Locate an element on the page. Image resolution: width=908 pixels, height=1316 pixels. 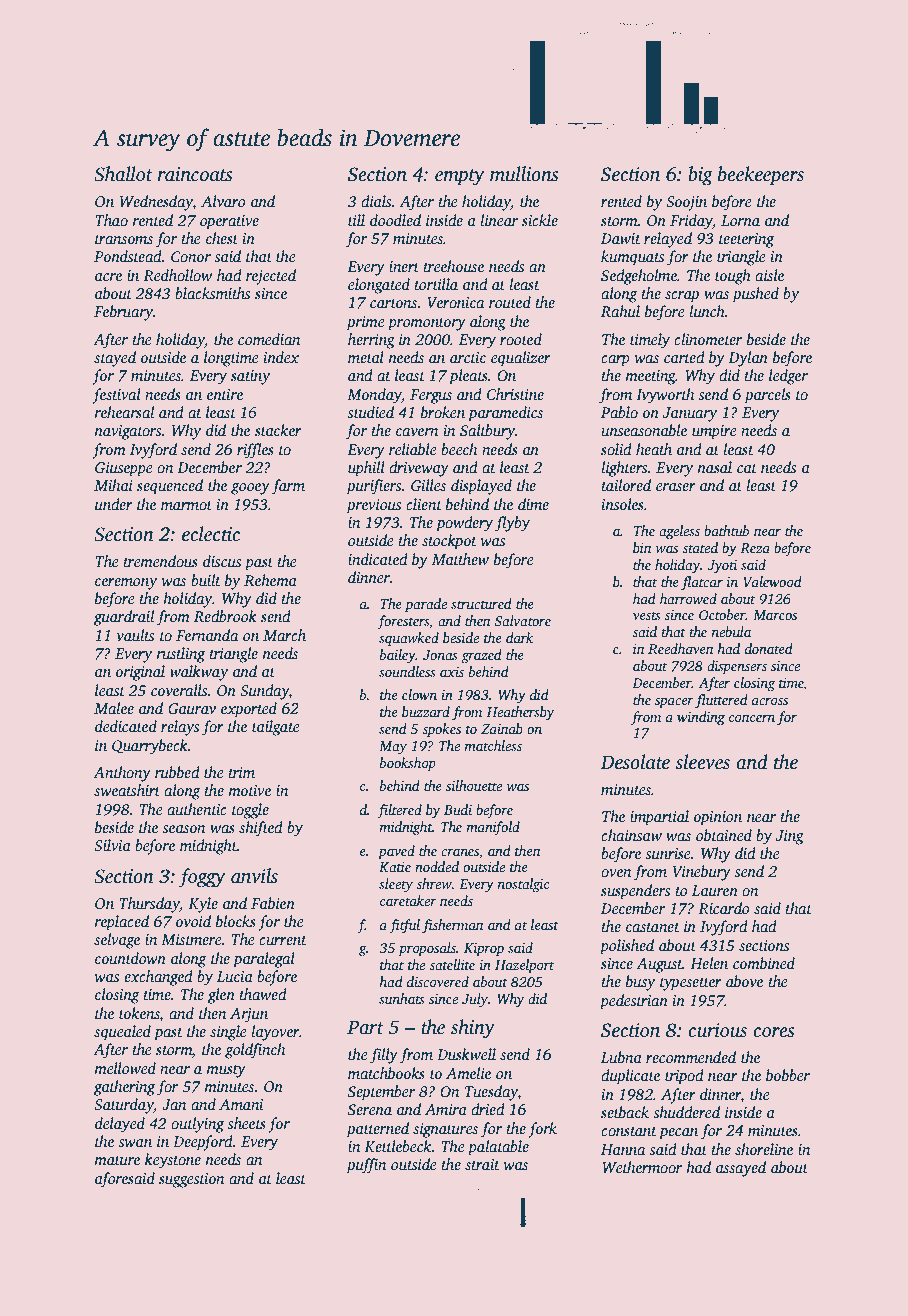
raincoats is located at coordinates (195, 174).
